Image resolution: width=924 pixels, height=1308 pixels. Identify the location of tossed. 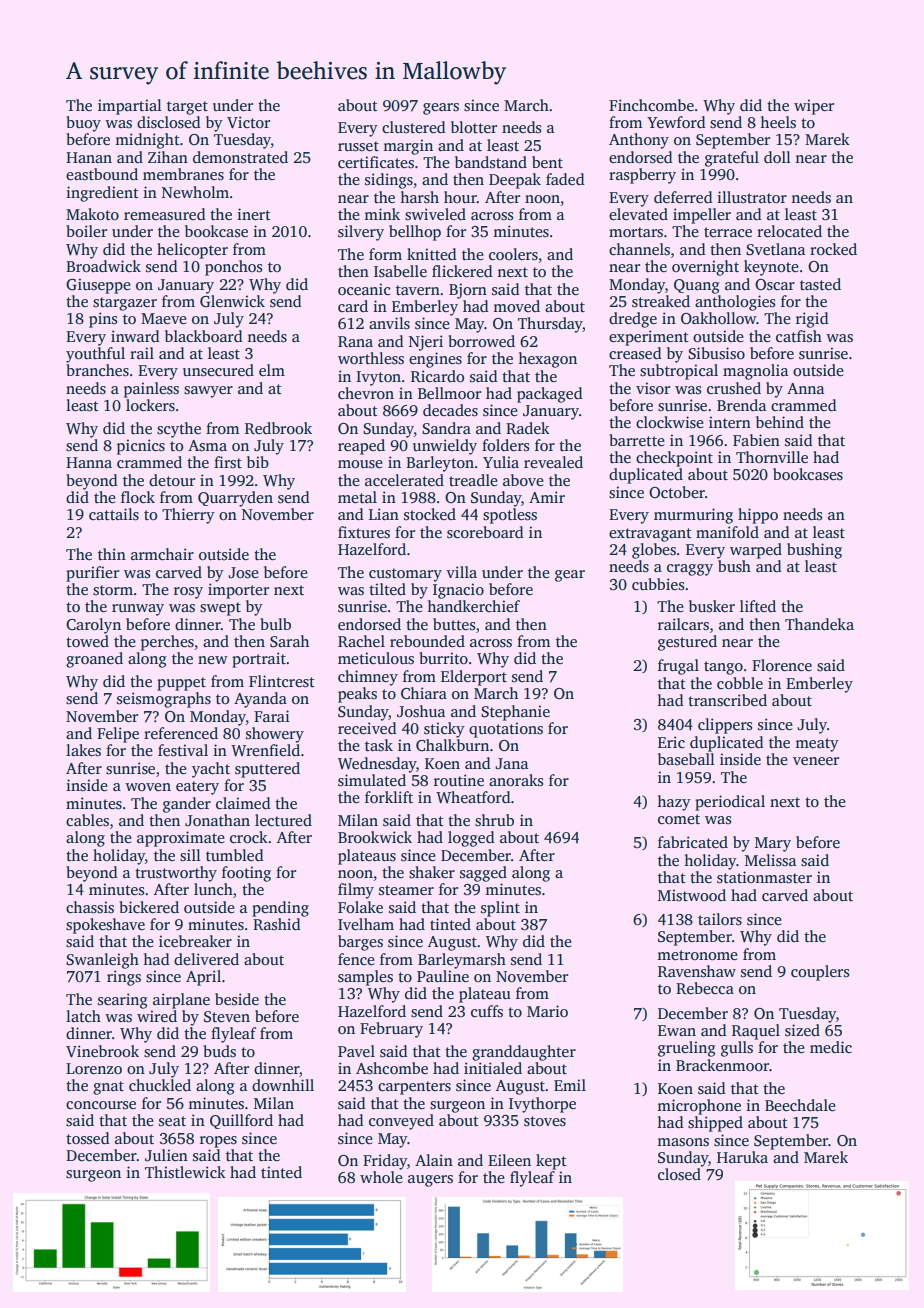
(88, 1138).
